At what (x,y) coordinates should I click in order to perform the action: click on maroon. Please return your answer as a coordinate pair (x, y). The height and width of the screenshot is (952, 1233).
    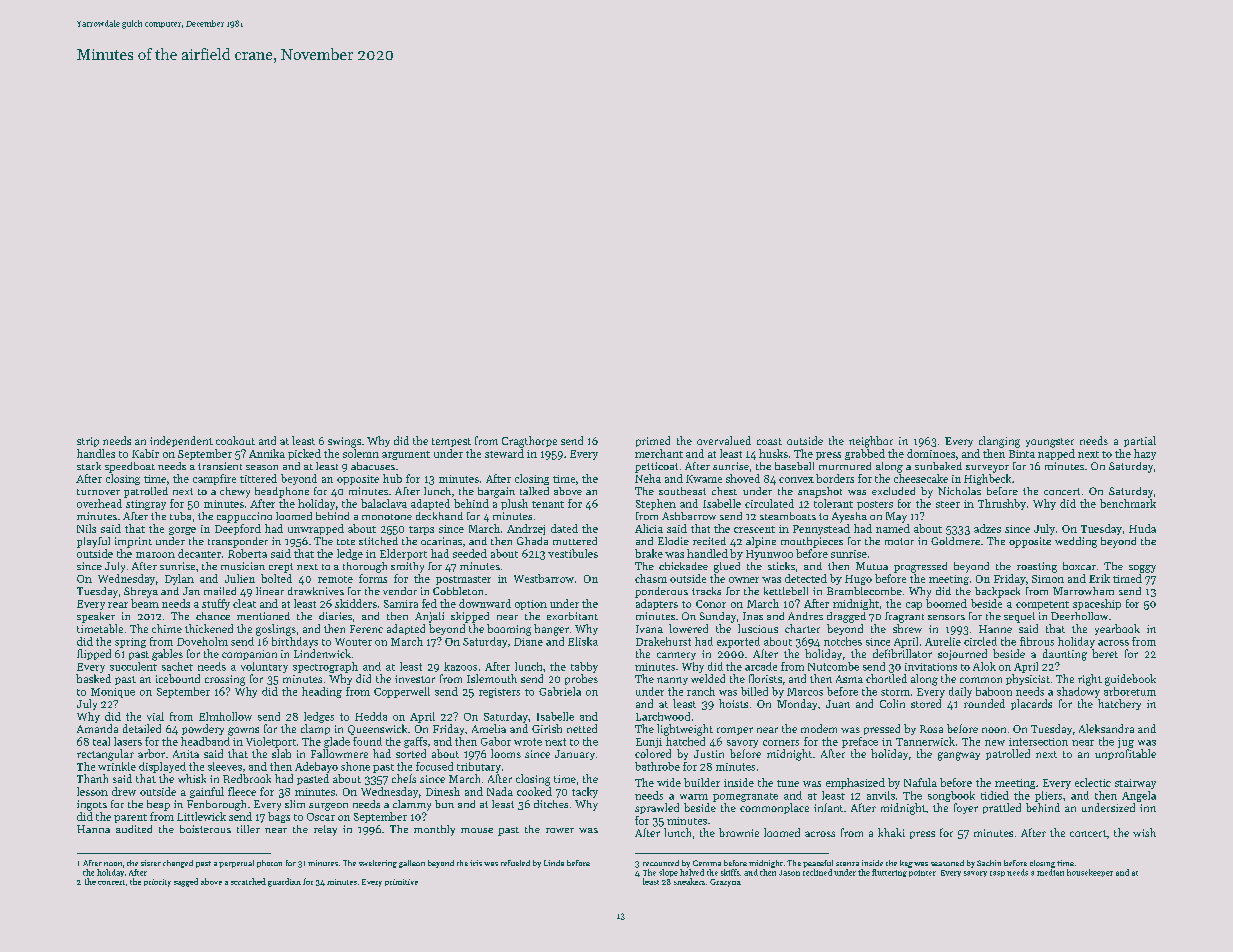
    Looking at the image, I should click on (155, 555).
